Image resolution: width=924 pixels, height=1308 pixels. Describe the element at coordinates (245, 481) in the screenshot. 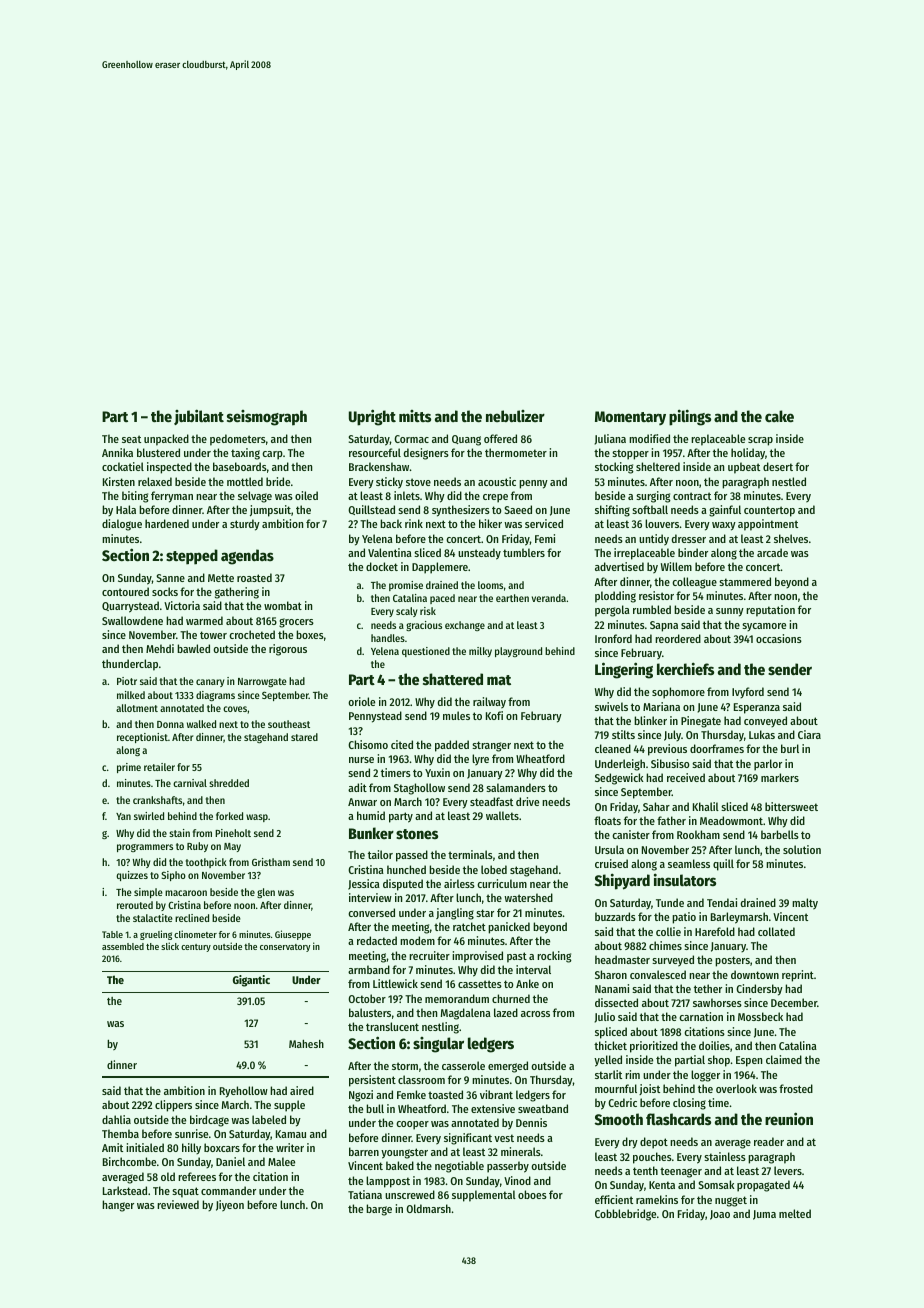

I see `mottled` at that location.
